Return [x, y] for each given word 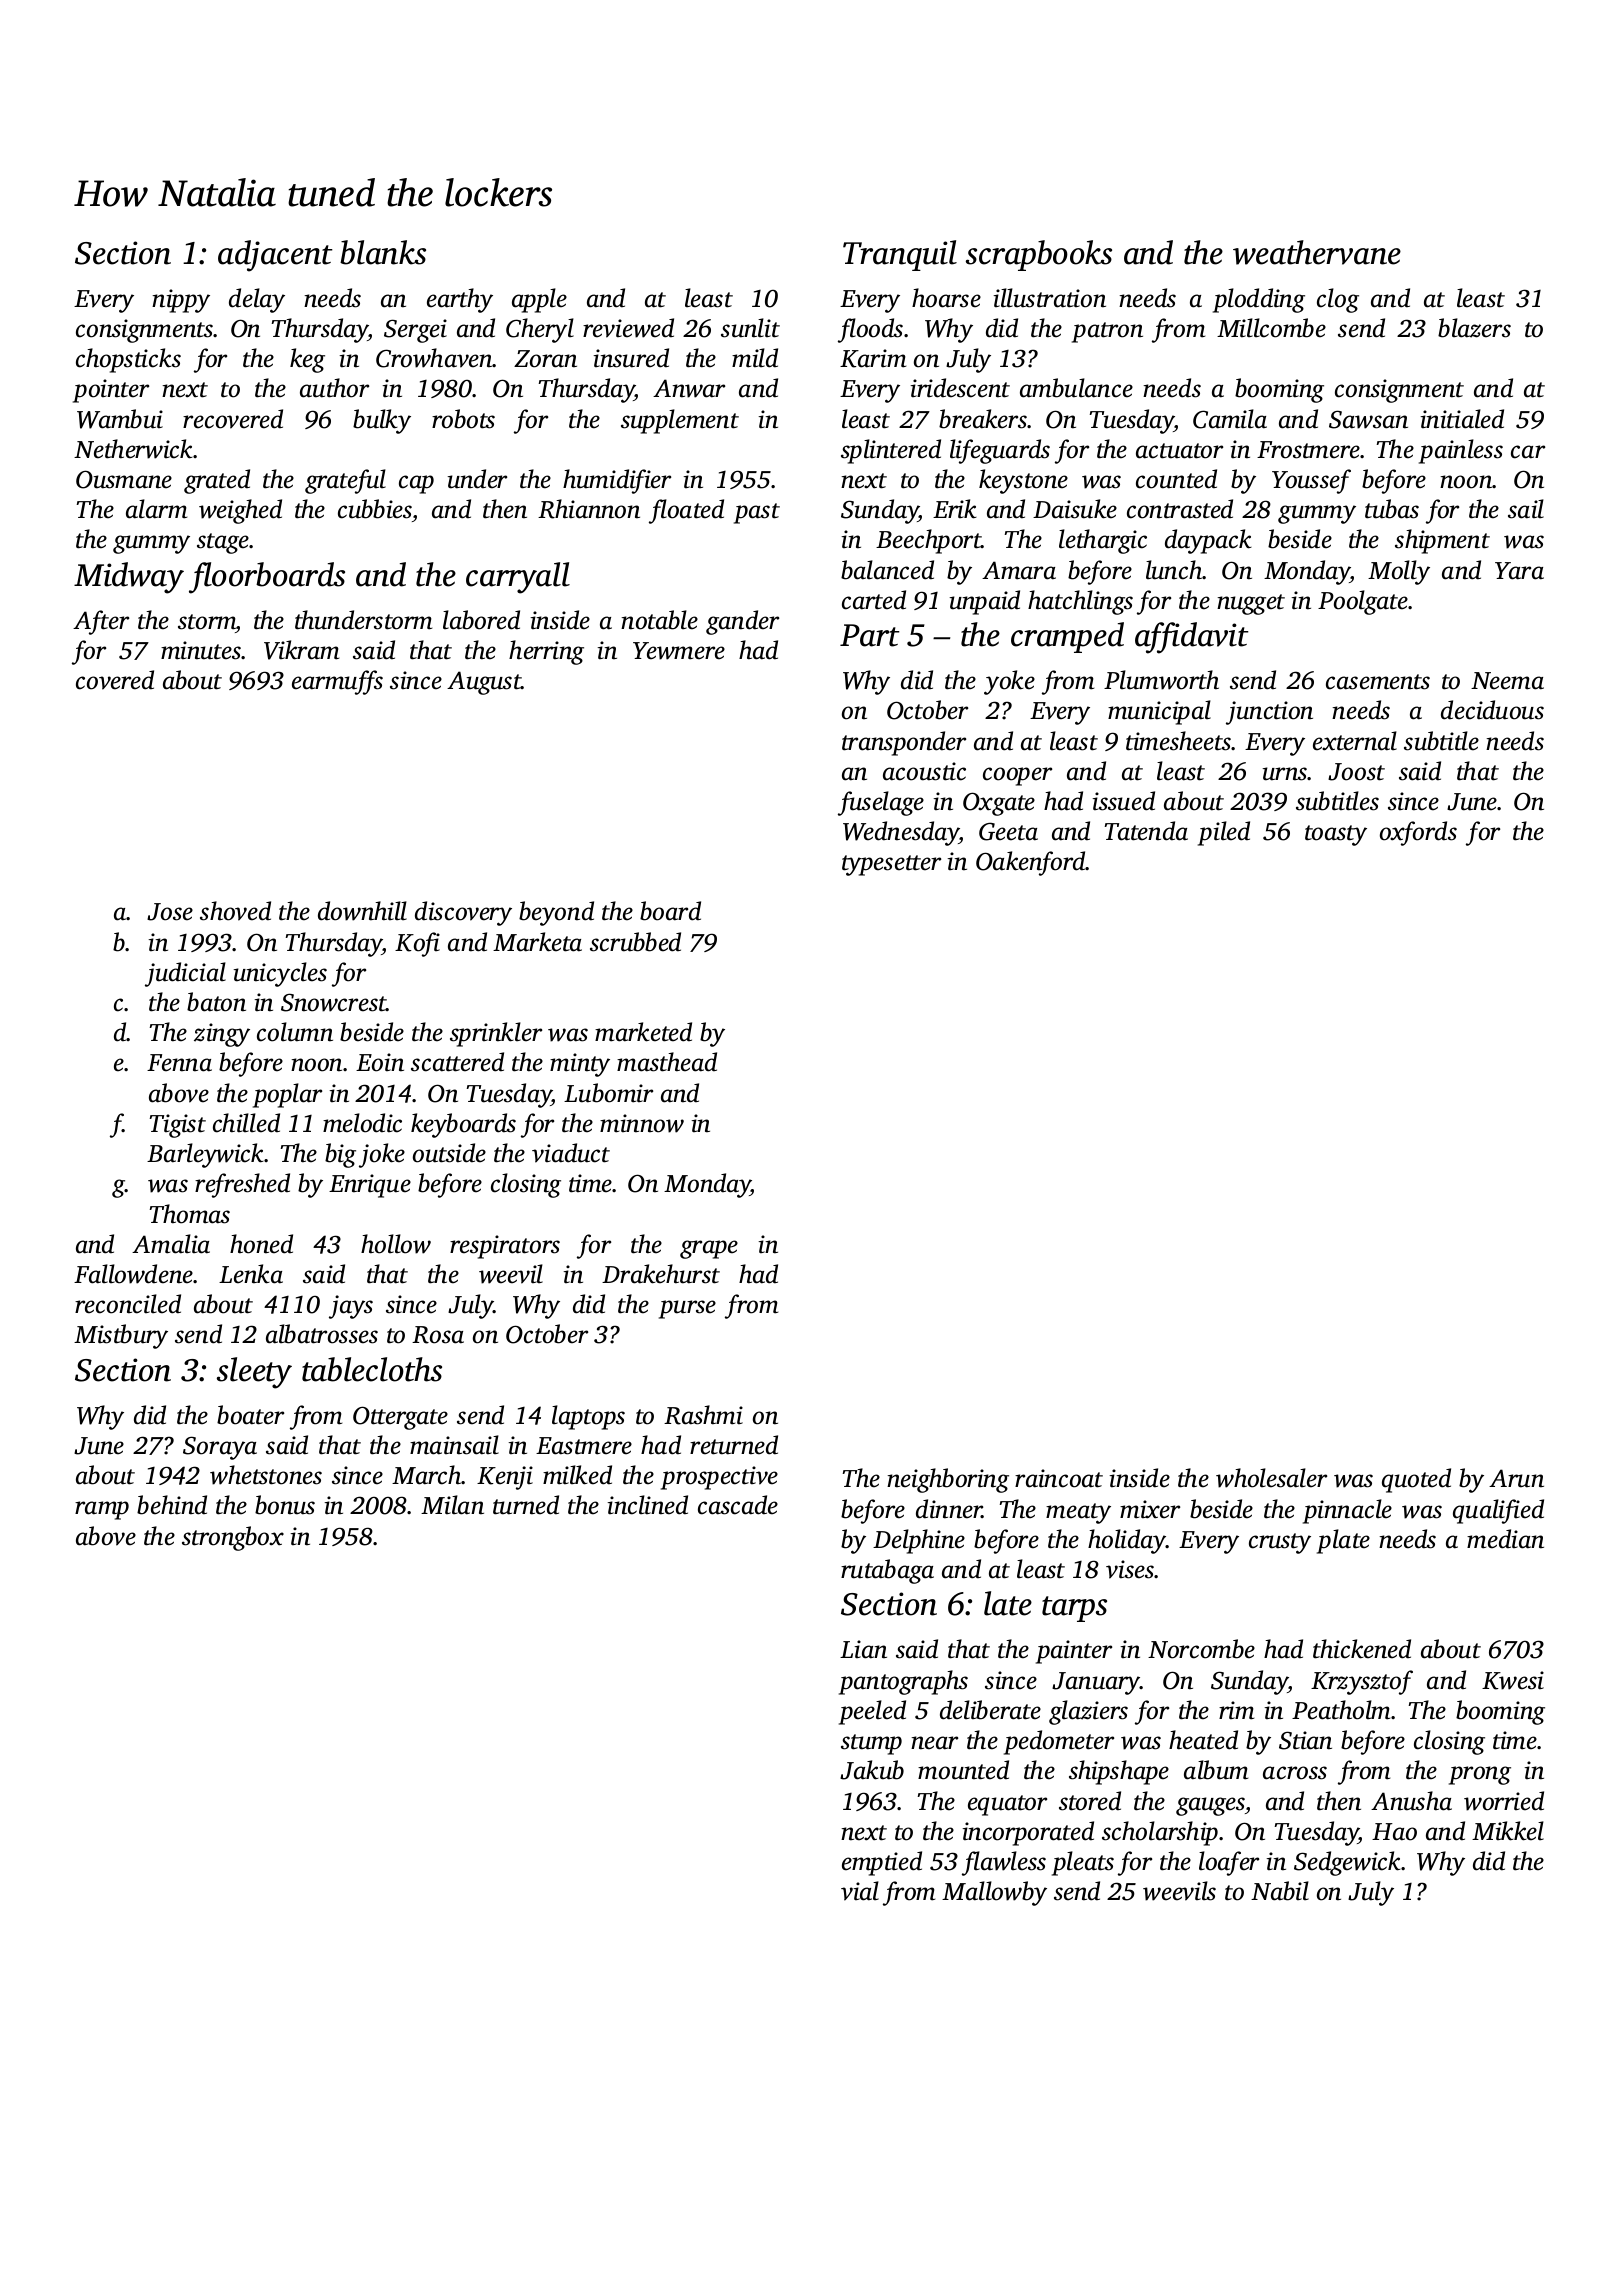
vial [860, 1891]
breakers [983, 419]
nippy [181, 301]
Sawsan [1368, 419]
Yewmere [679, 651]
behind [172, 1505]
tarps [1074, 1609]
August [484, 683]
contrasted [1180, 509]
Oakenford [1031, 863]
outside [449, 1153]
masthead [667, 1062]
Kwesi [1513, 1680]
